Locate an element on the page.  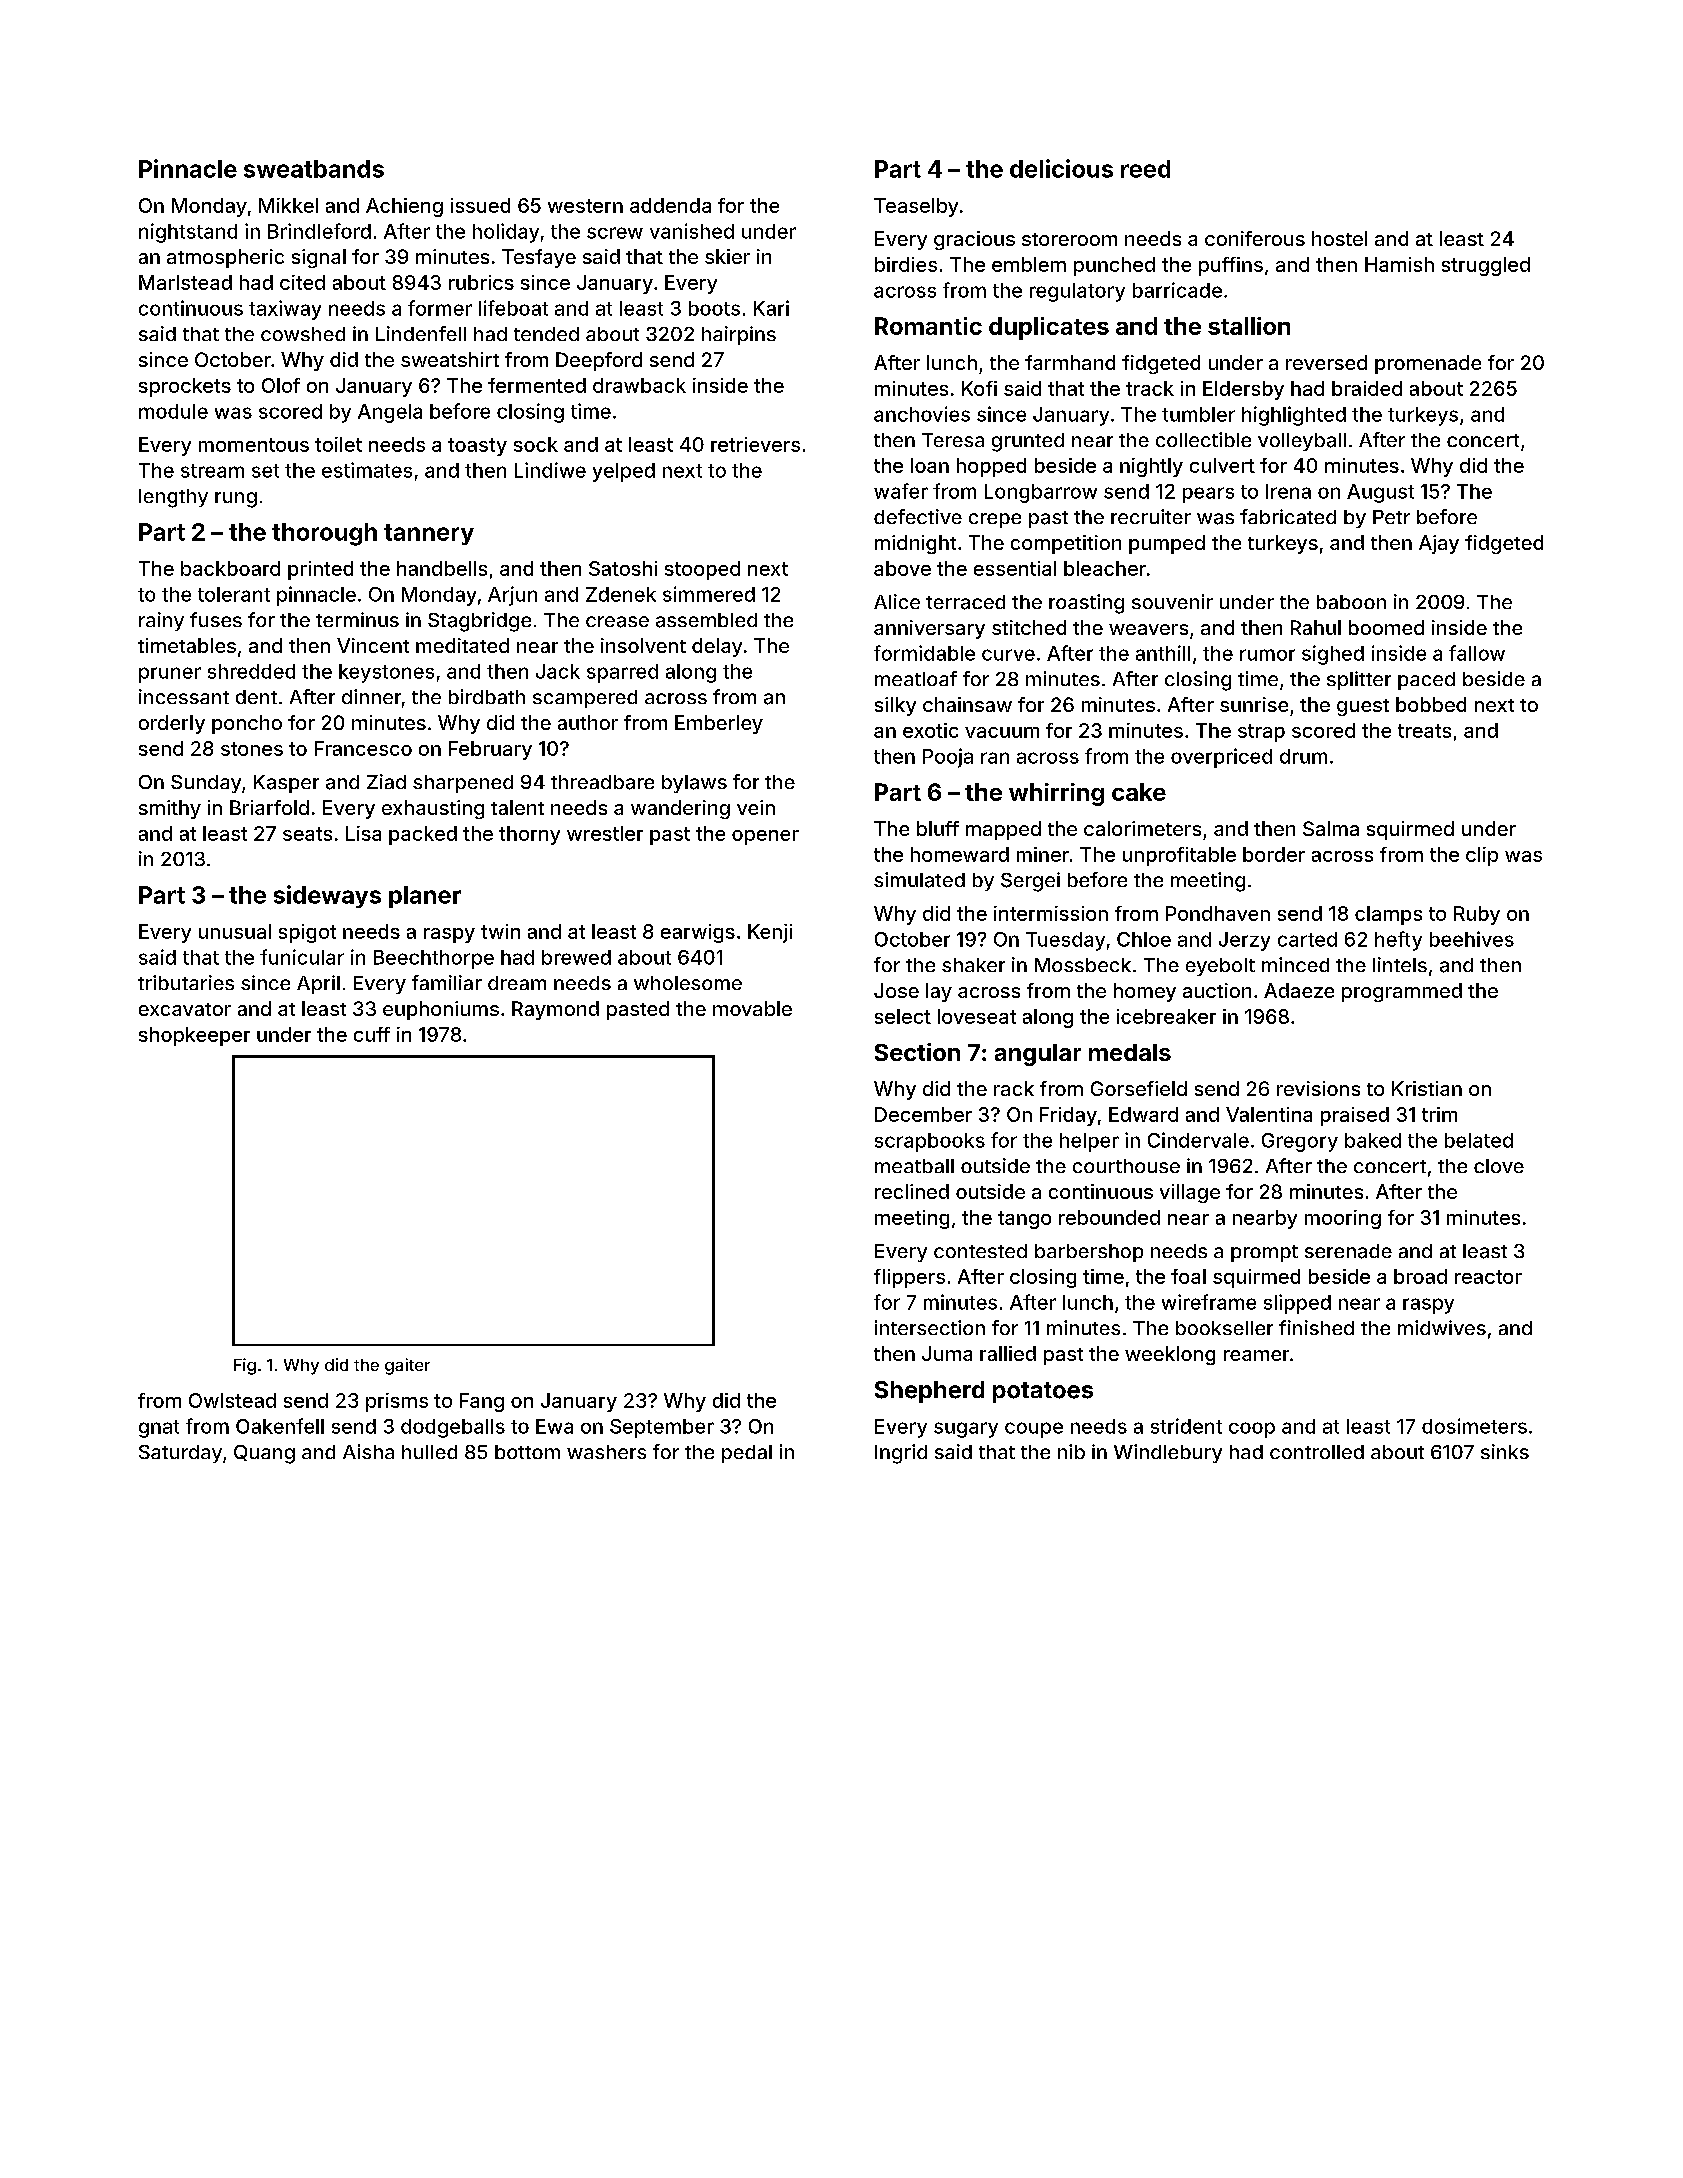
simulated is located at coordinates (919, 880).
